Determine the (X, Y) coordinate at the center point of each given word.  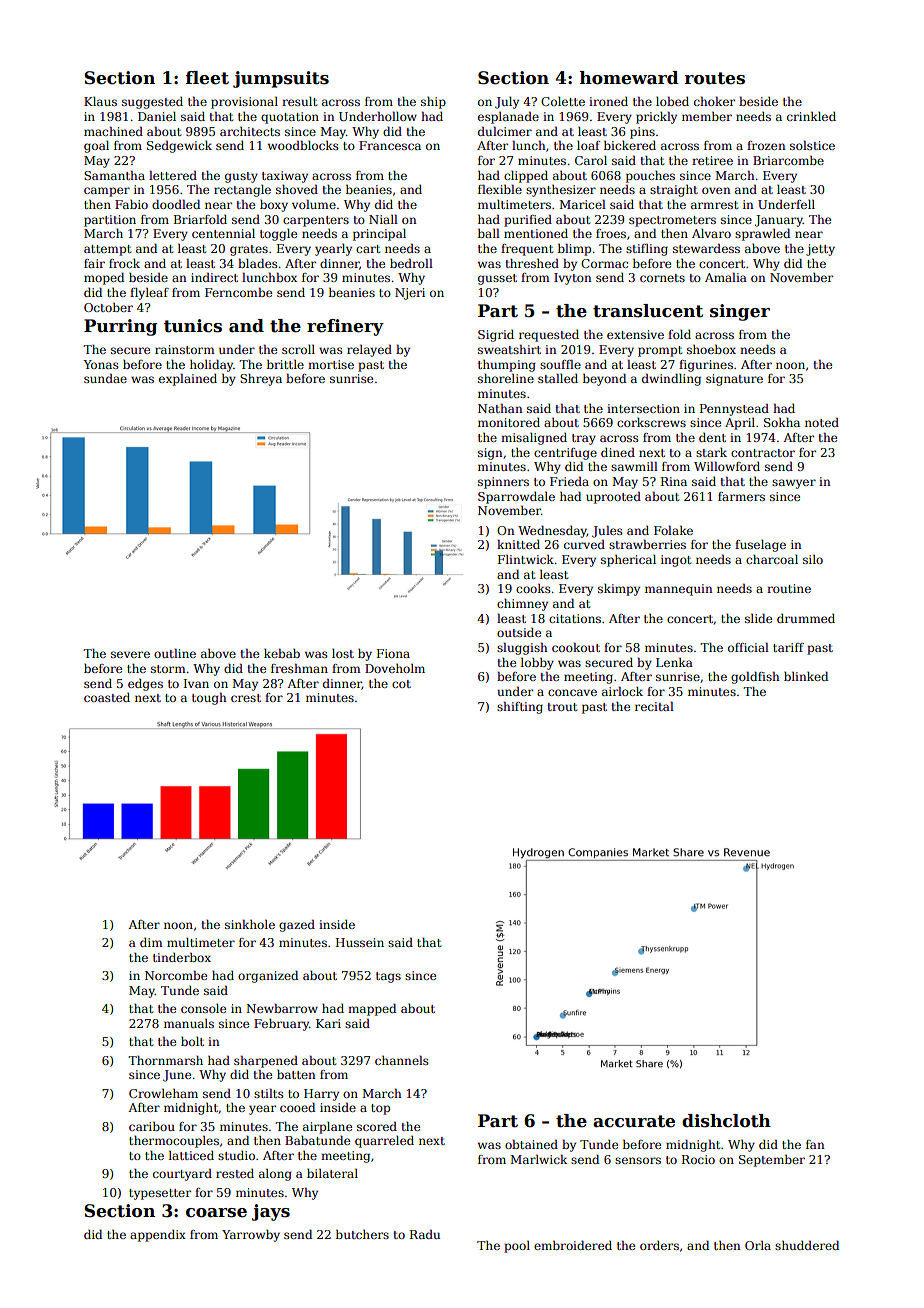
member (707, 116)
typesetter (160, 1194)
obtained (531, 1144)
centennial (223, 233)
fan (815, 1144)
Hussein (360, 942)
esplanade (508, 118)
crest (246, 698)
